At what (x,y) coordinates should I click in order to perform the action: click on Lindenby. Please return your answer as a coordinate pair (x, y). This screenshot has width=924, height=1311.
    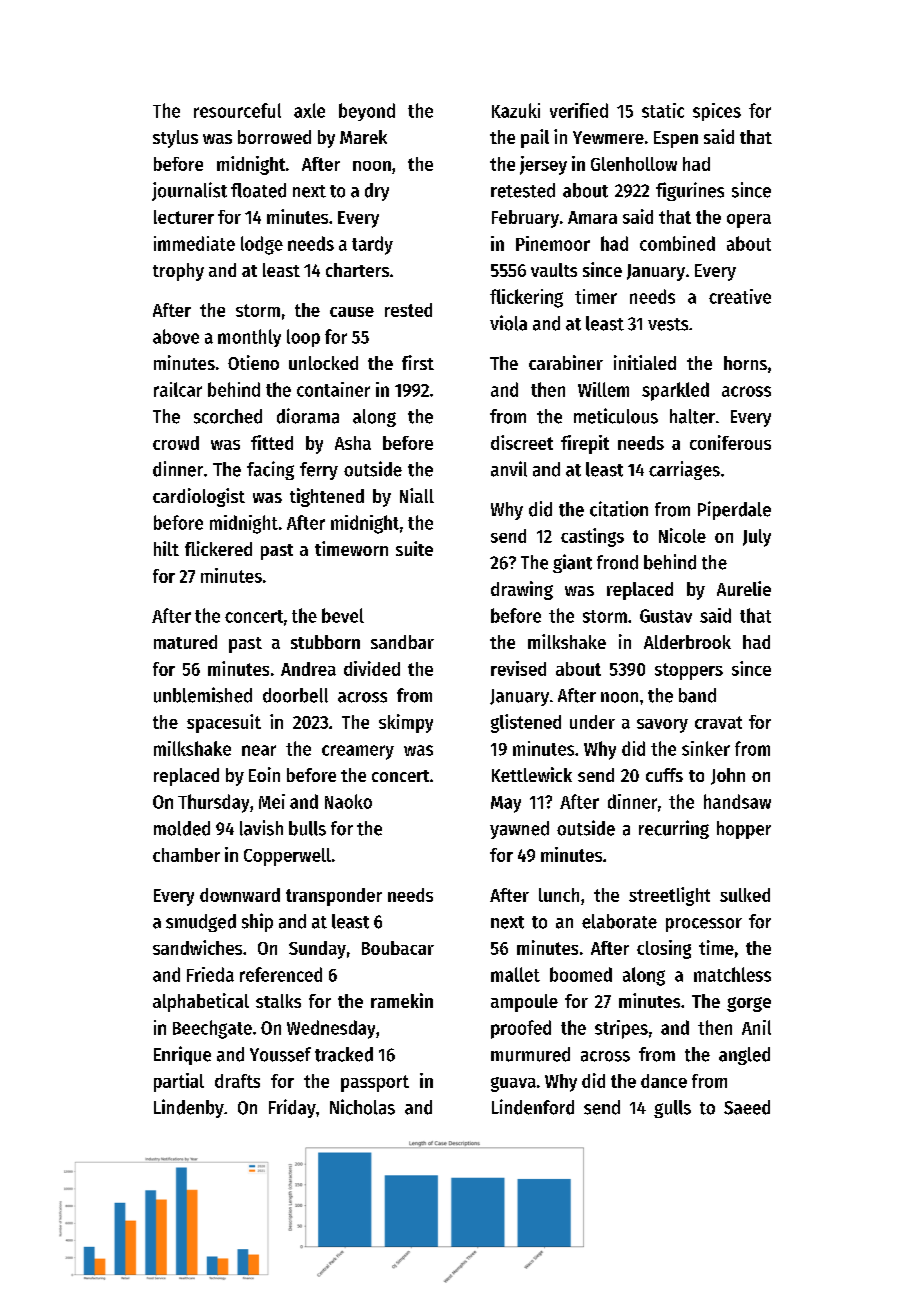
    Looking at the image, I should click on (189, 1108).
